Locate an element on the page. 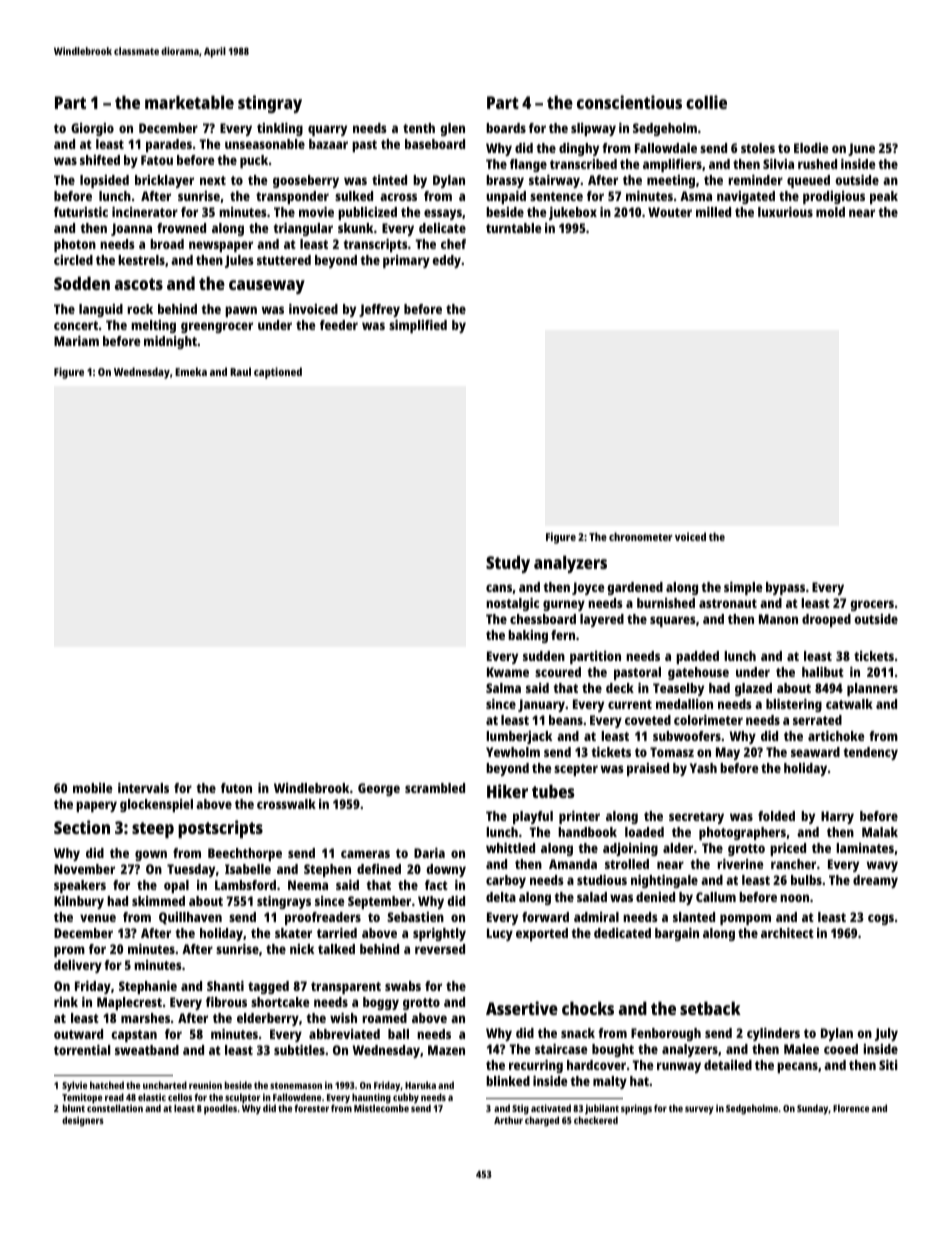 Image resolution: width=952 pixels, height=1233 pixels. puck is located at coordinates (254, 161).
